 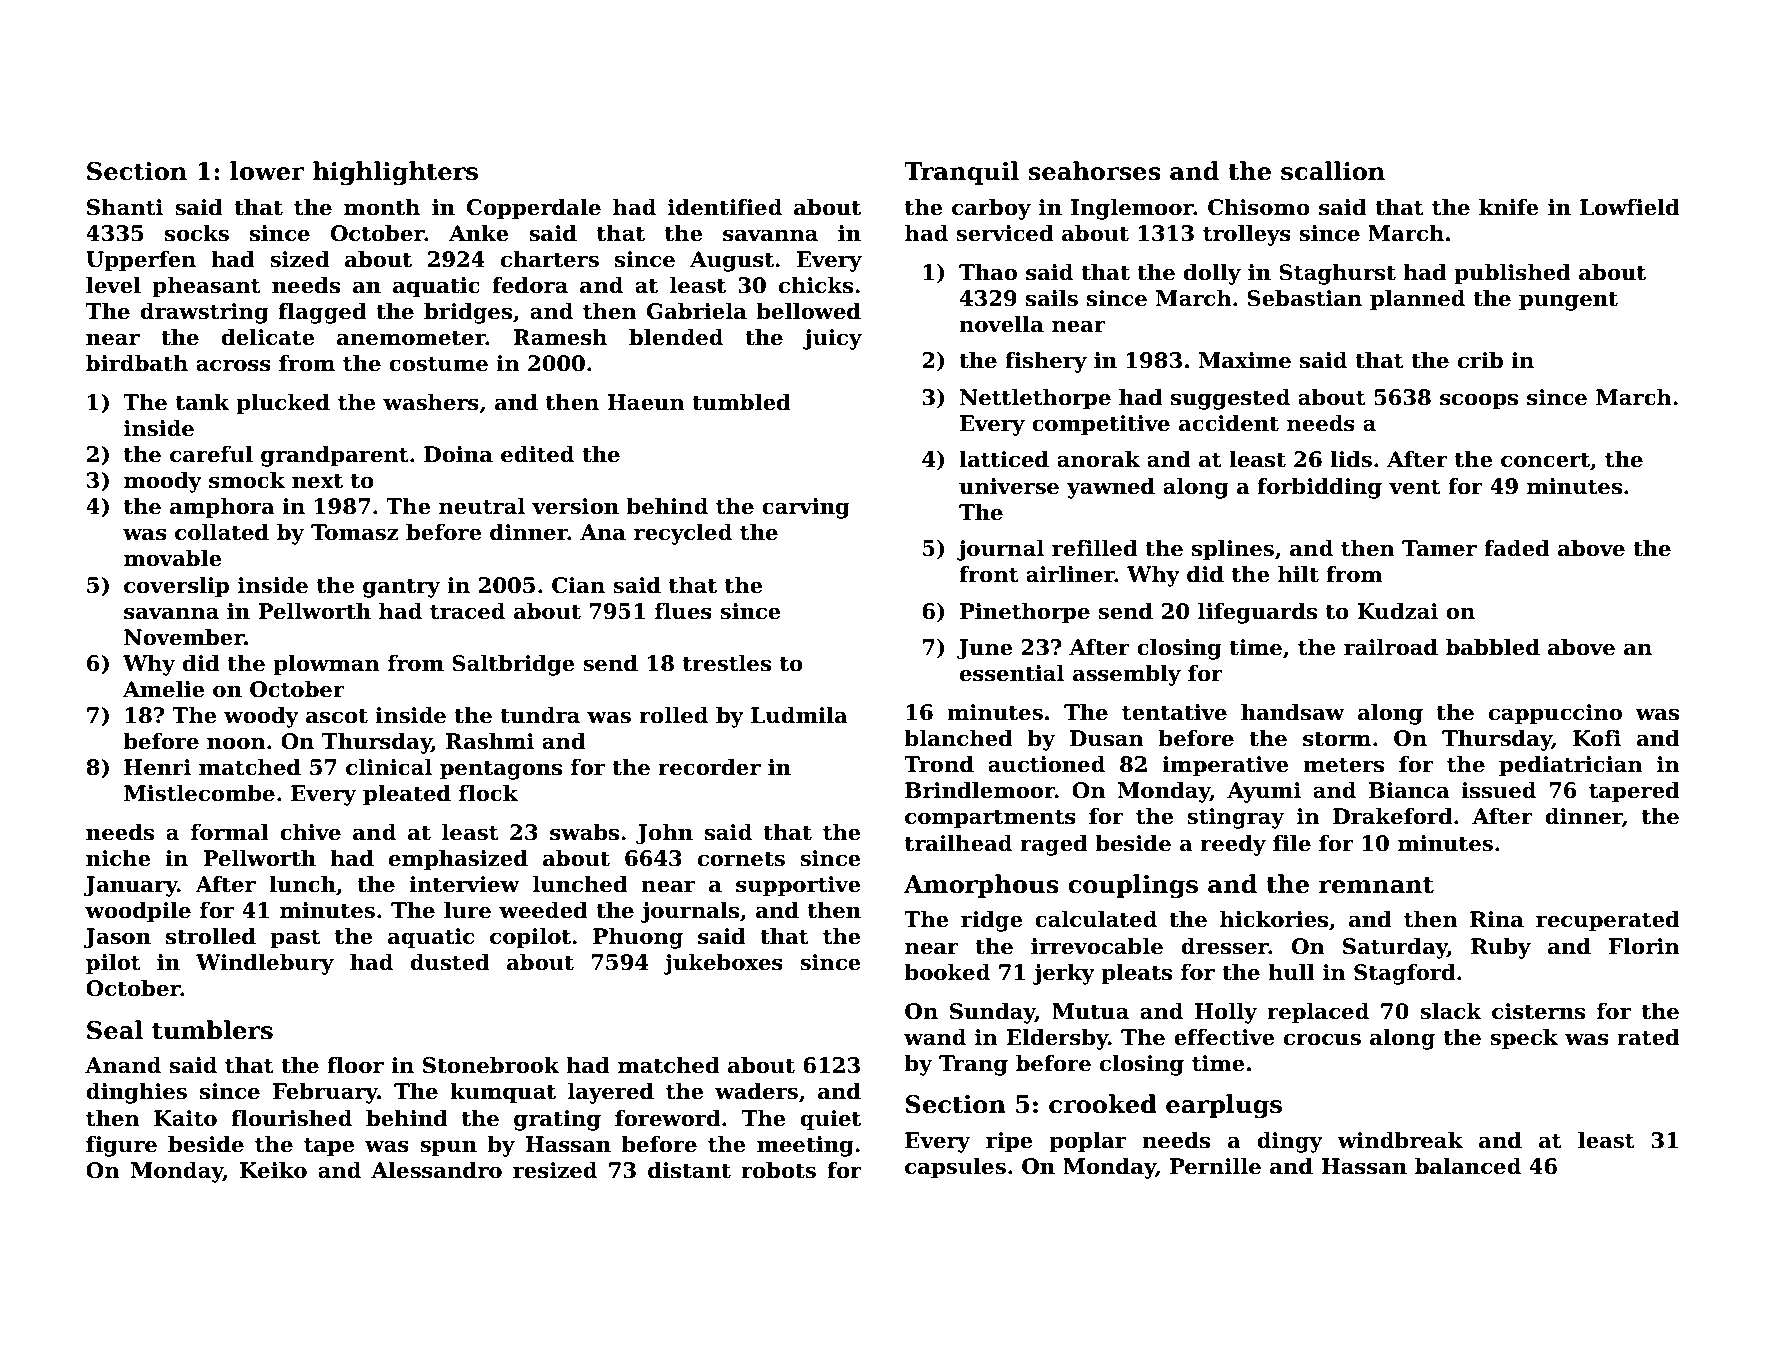 What do you see at coordinates (267, 171) in the document?
I see `lower` at bounding box center [267, 171].
